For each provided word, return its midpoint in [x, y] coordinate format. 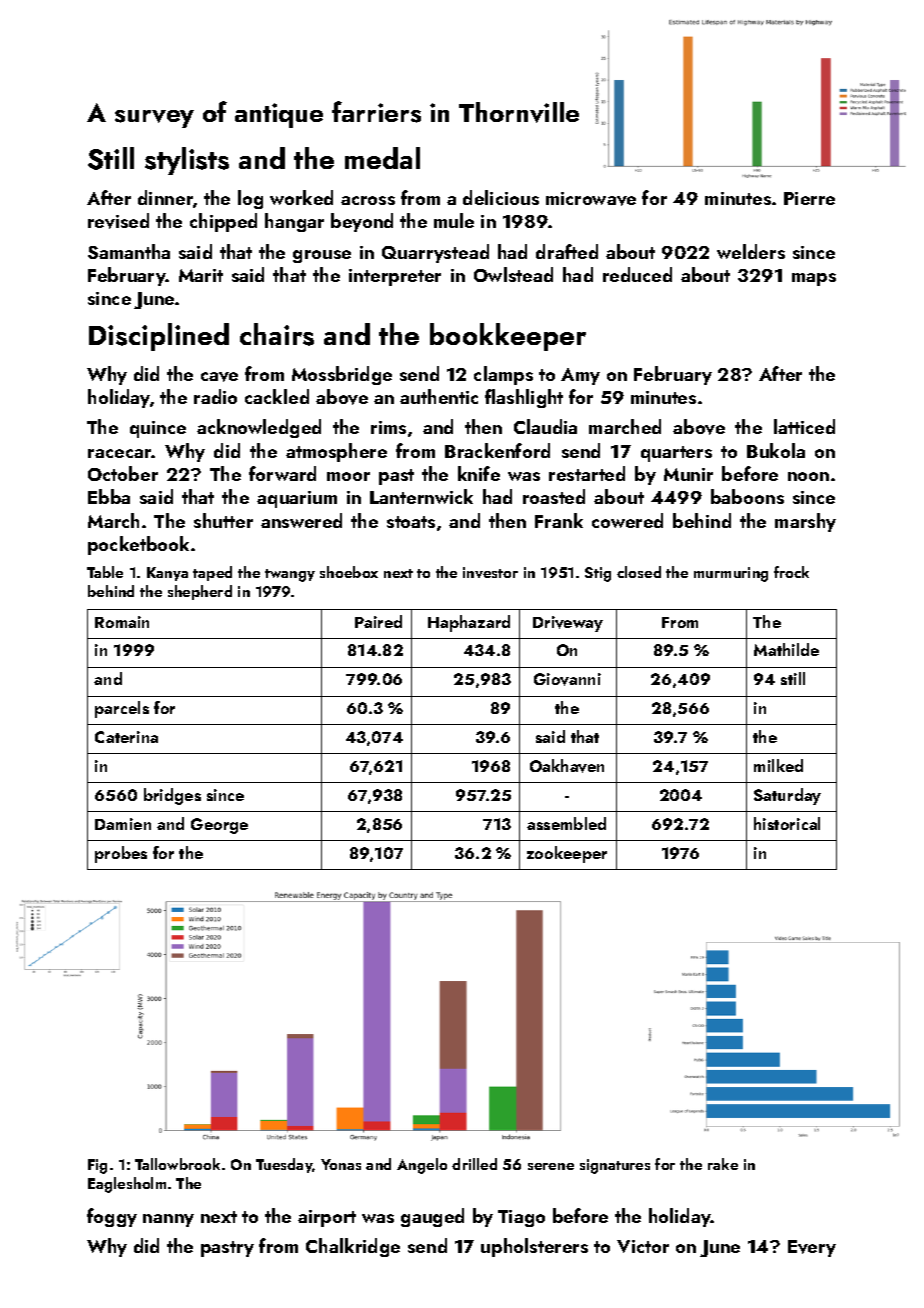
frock [791, 572]
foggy [112, 1217]
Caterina [126, 737]
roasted [554, 496]
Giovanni [567, 679]
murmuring [731, 574]
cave [219, 377]
